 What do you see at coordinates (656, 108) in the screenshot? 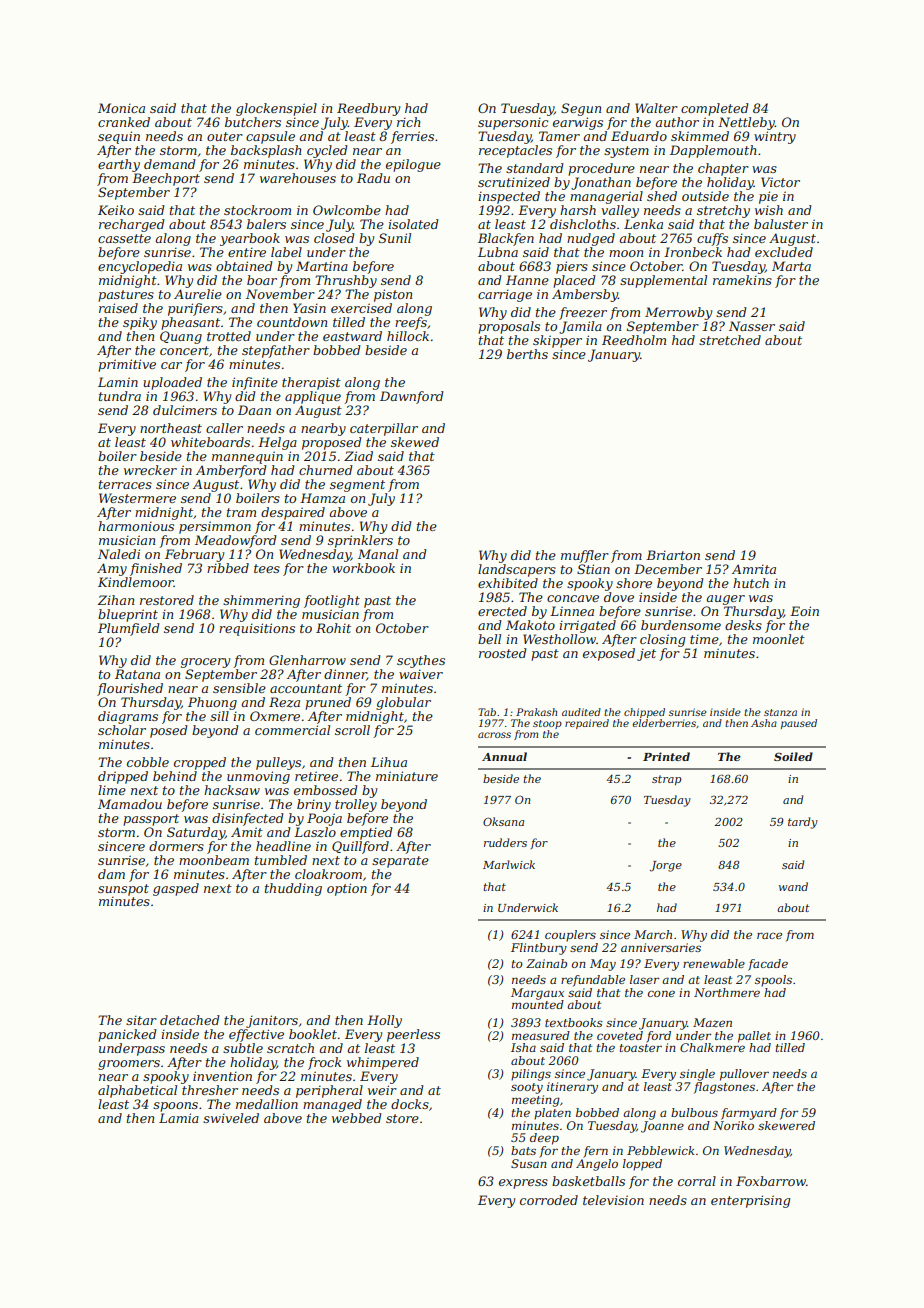
I see `Walter` at bounding box center [656, 108].
